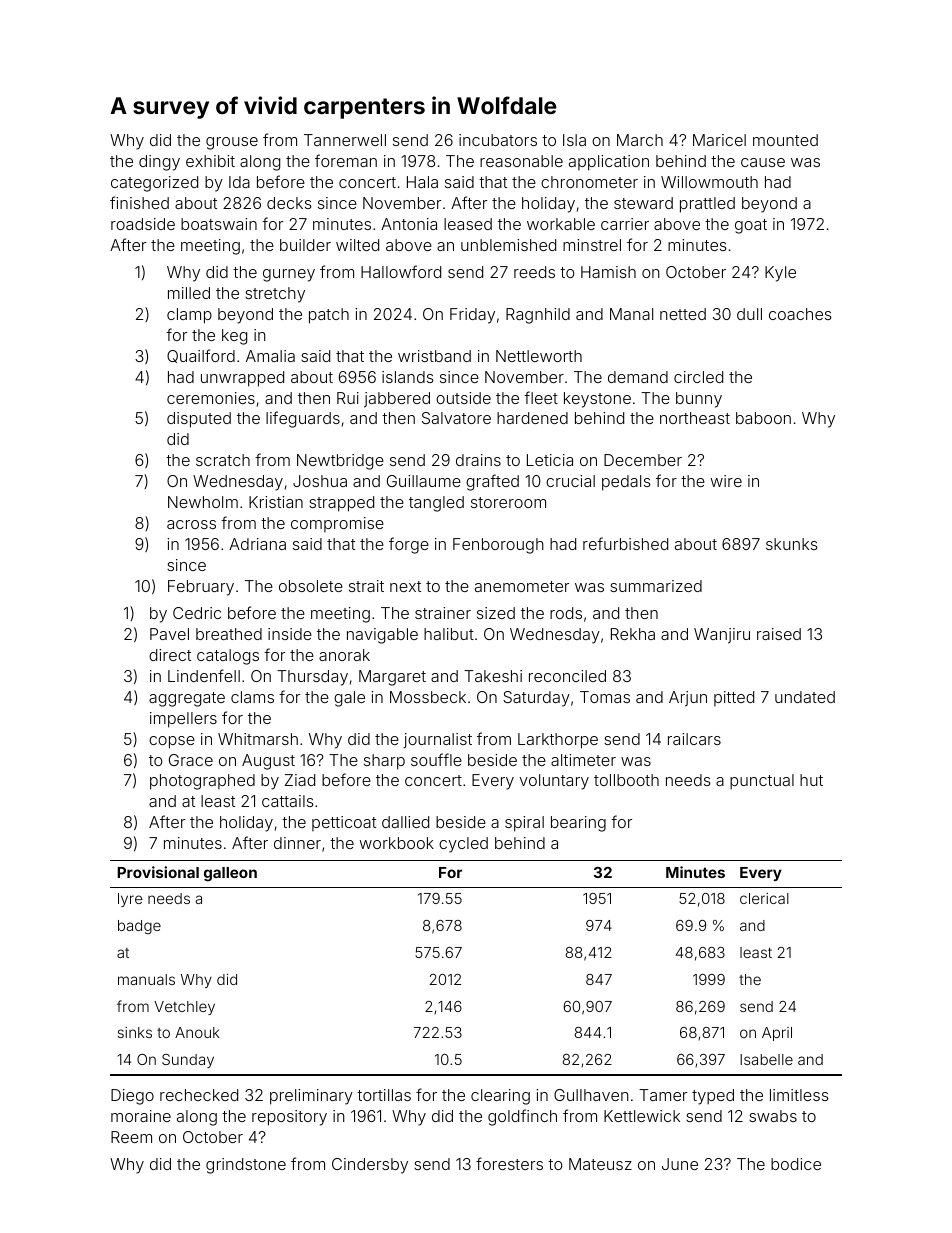  What do you see at coordinates (764, 898) in the screenshot?
I see `clerical` at bounding box center [764, 898].
